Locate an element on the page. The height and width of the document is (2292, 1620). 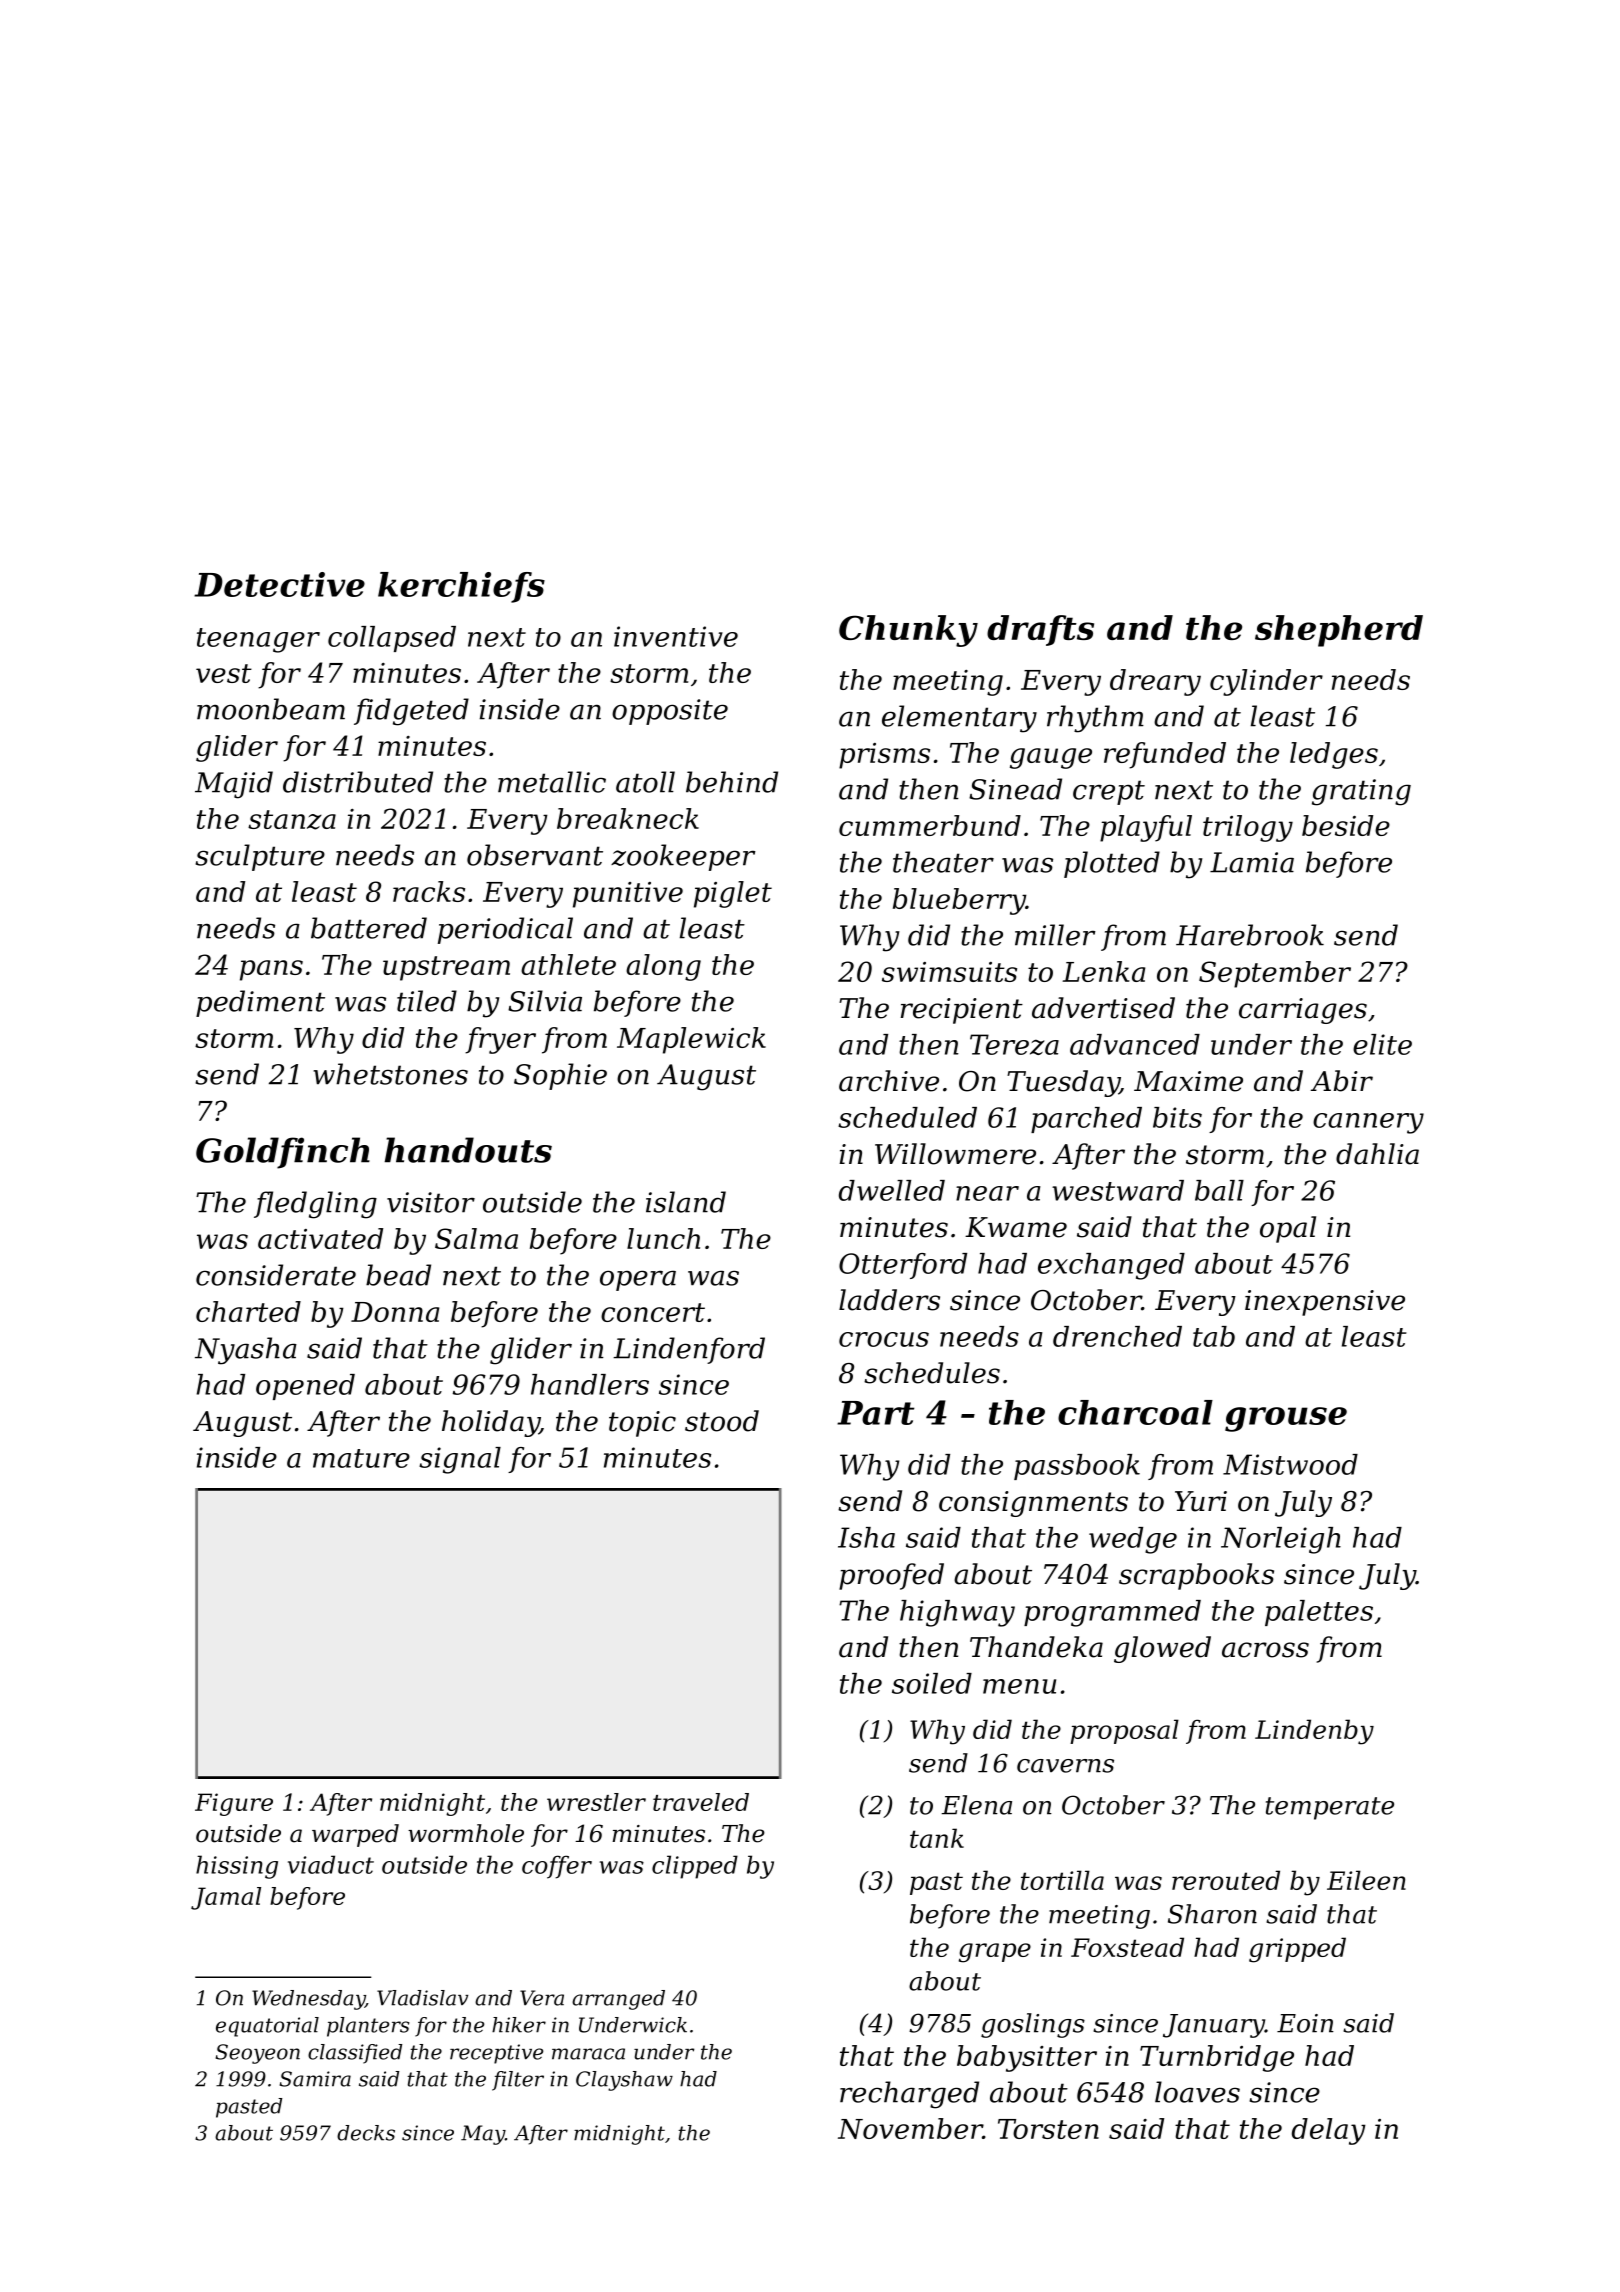
decks is located at coordinates (366, 2133).
